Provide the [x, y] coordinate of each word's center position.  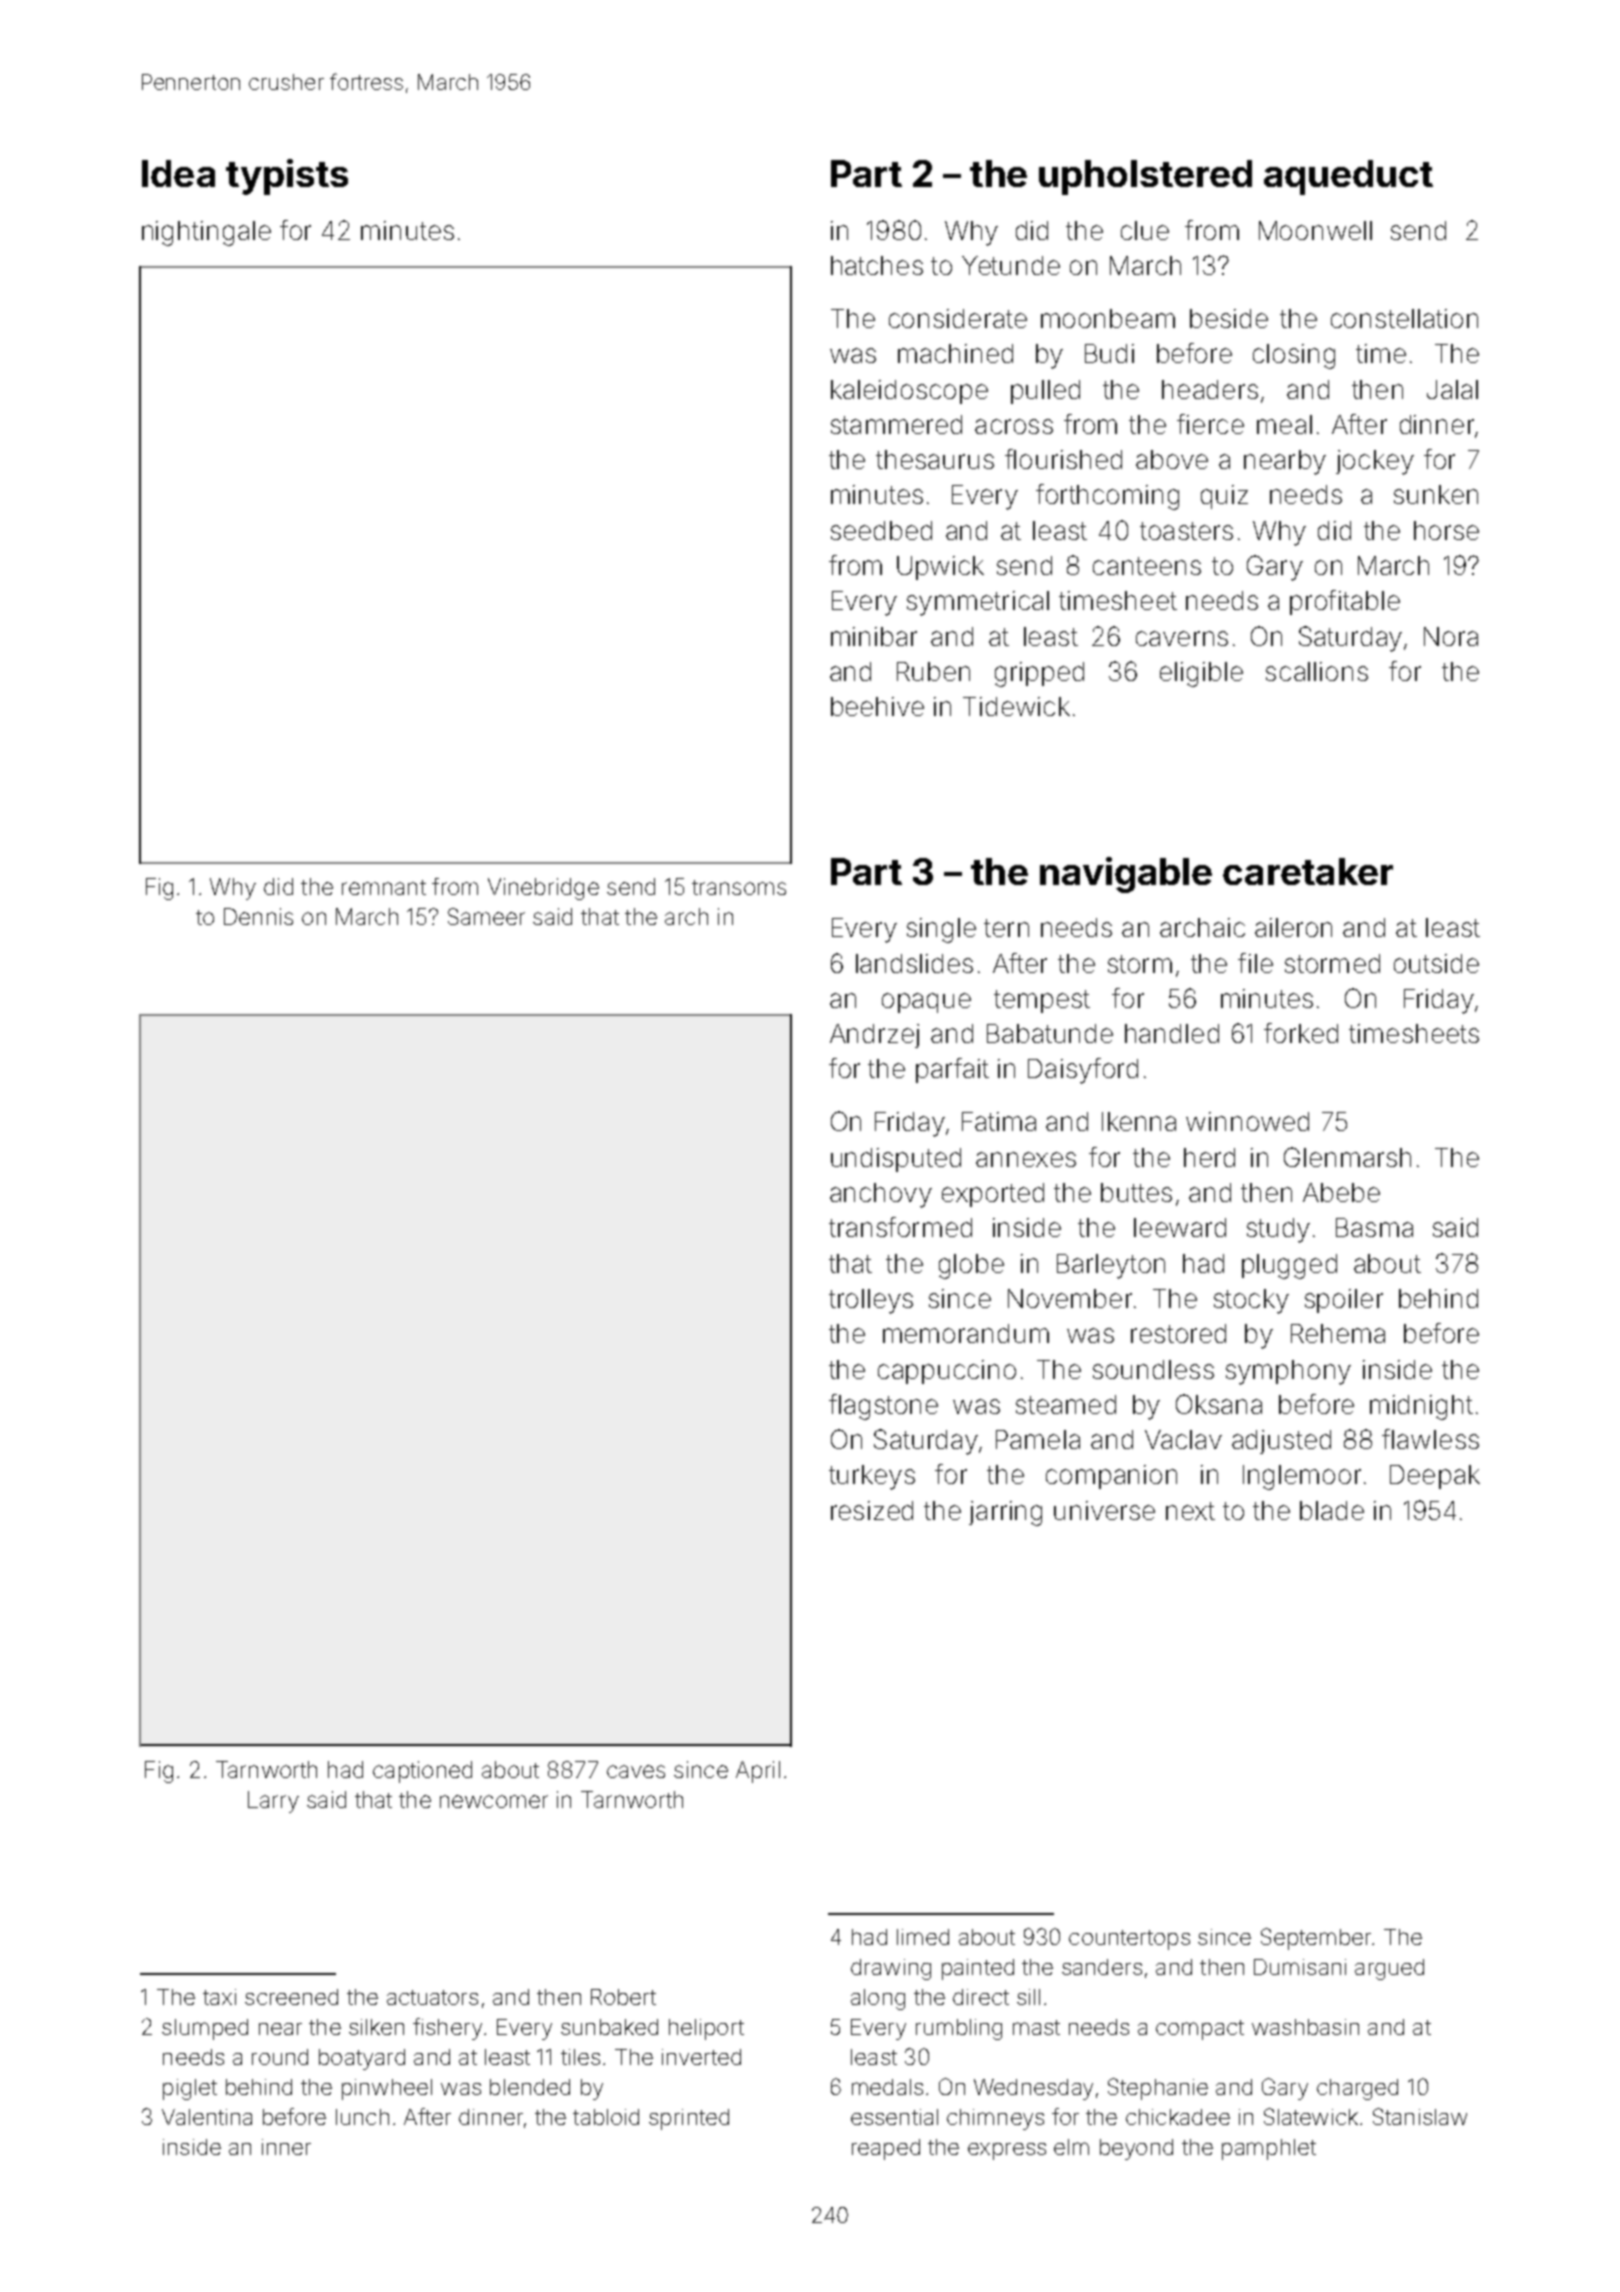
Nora [1451, 636]
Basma [1374, 1227]
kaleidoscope [909, 392]
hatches [877, 265]
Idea [178, 173]
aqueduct [1348, 177]
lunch [362, 2117]
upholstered [1145, 177]
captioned [422, 1772]
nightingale [206, 233]
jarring [1005, 1513]
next [1190, 1511]
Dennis [258, 916]
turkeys [872, 1477]
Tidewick [1016, 706]
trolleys [871, 1301]
